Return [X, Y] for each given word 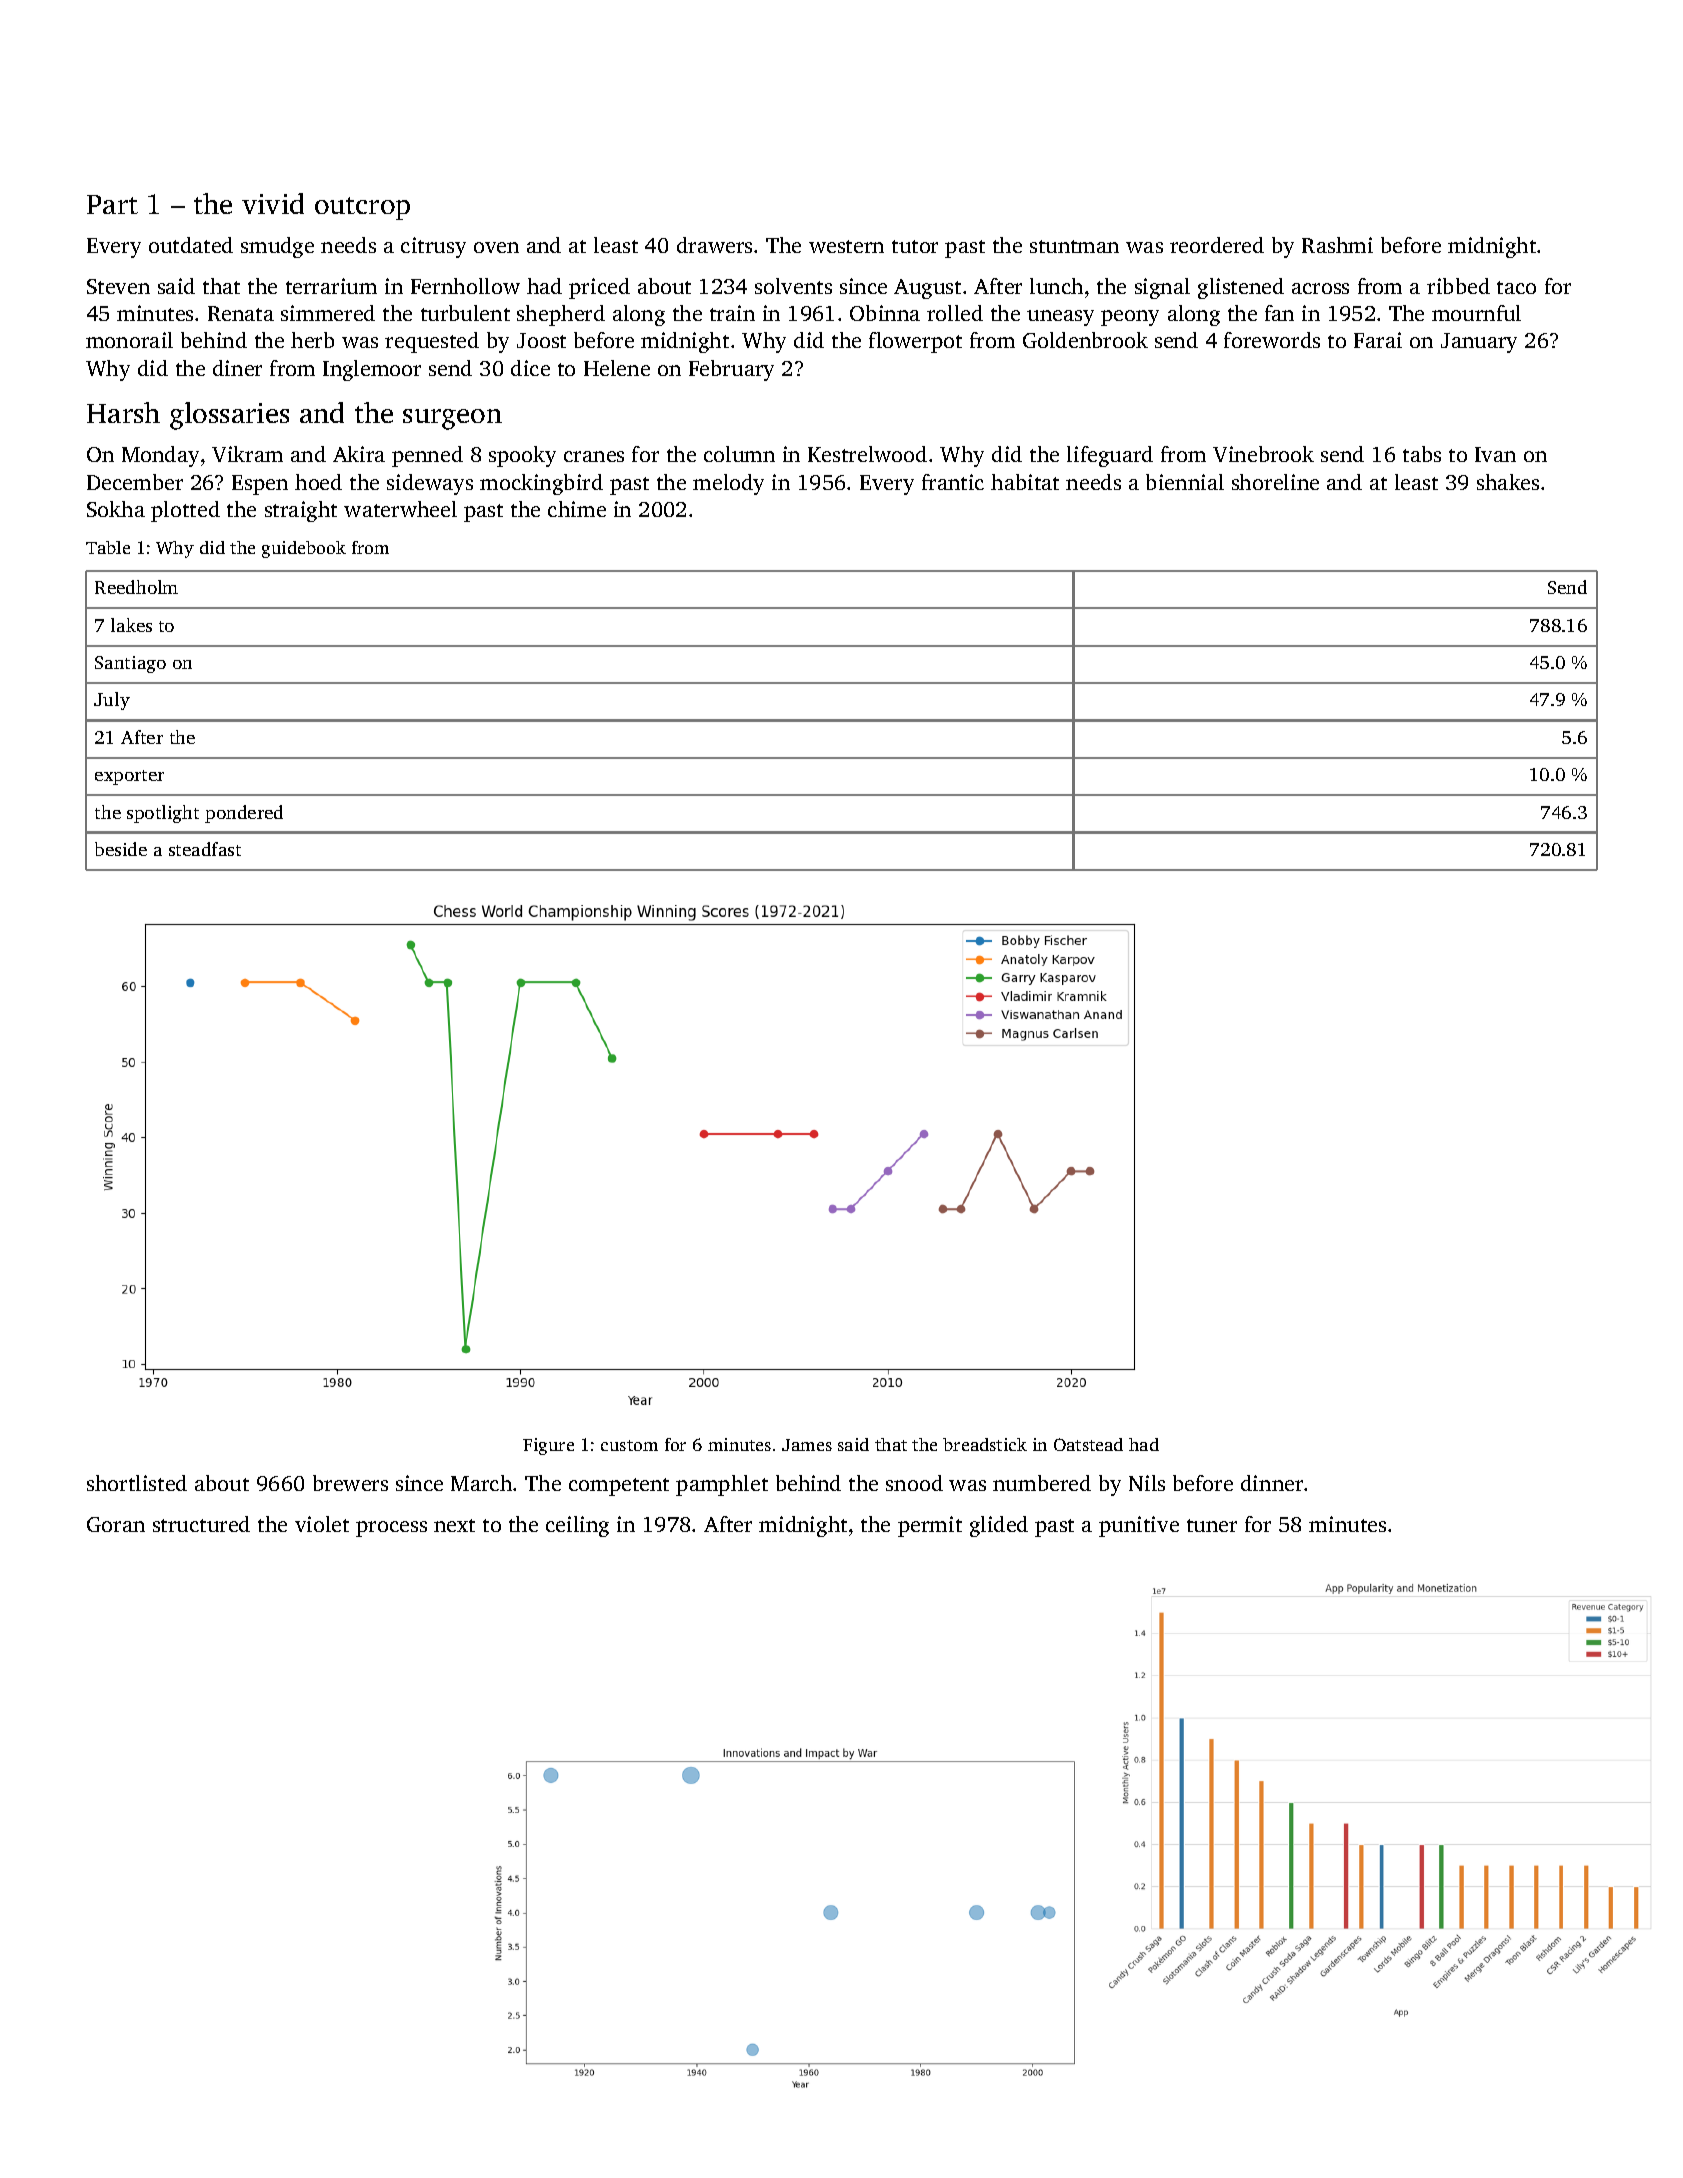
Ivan [1495, 454]
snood [914, 1483]
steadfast [205, 849]
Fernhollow [465, 286]
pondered [244, 814]
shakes [1508, 482]
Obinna [885, 313]
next [454, 1525]
